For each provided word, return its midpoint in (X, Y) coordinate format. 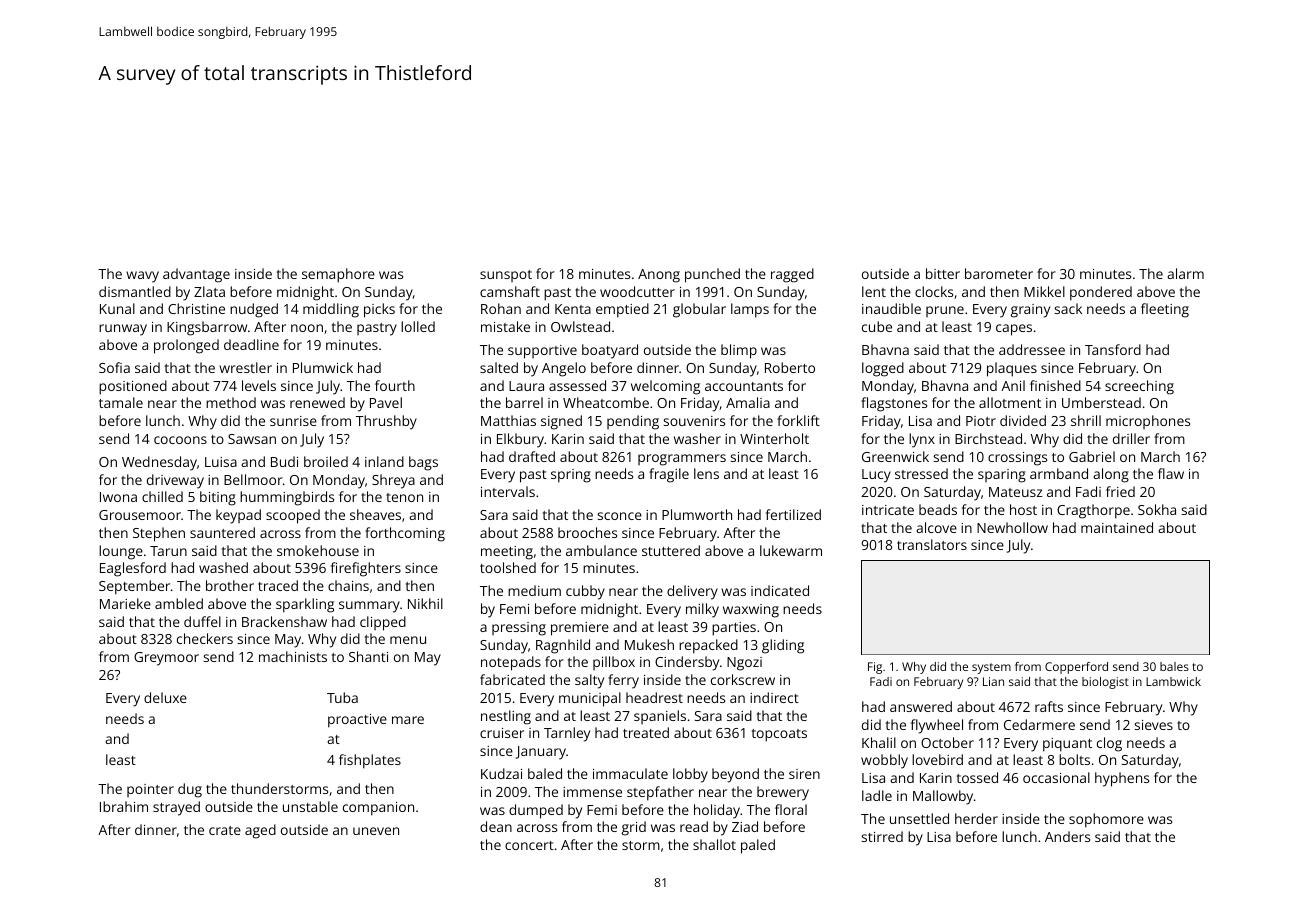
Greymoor (166, 659)
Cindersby (687, 663)
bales (1174, 666)
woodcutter (637, 291)
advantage (196, 275)
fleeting (1165, 310)
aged (260, 831)
